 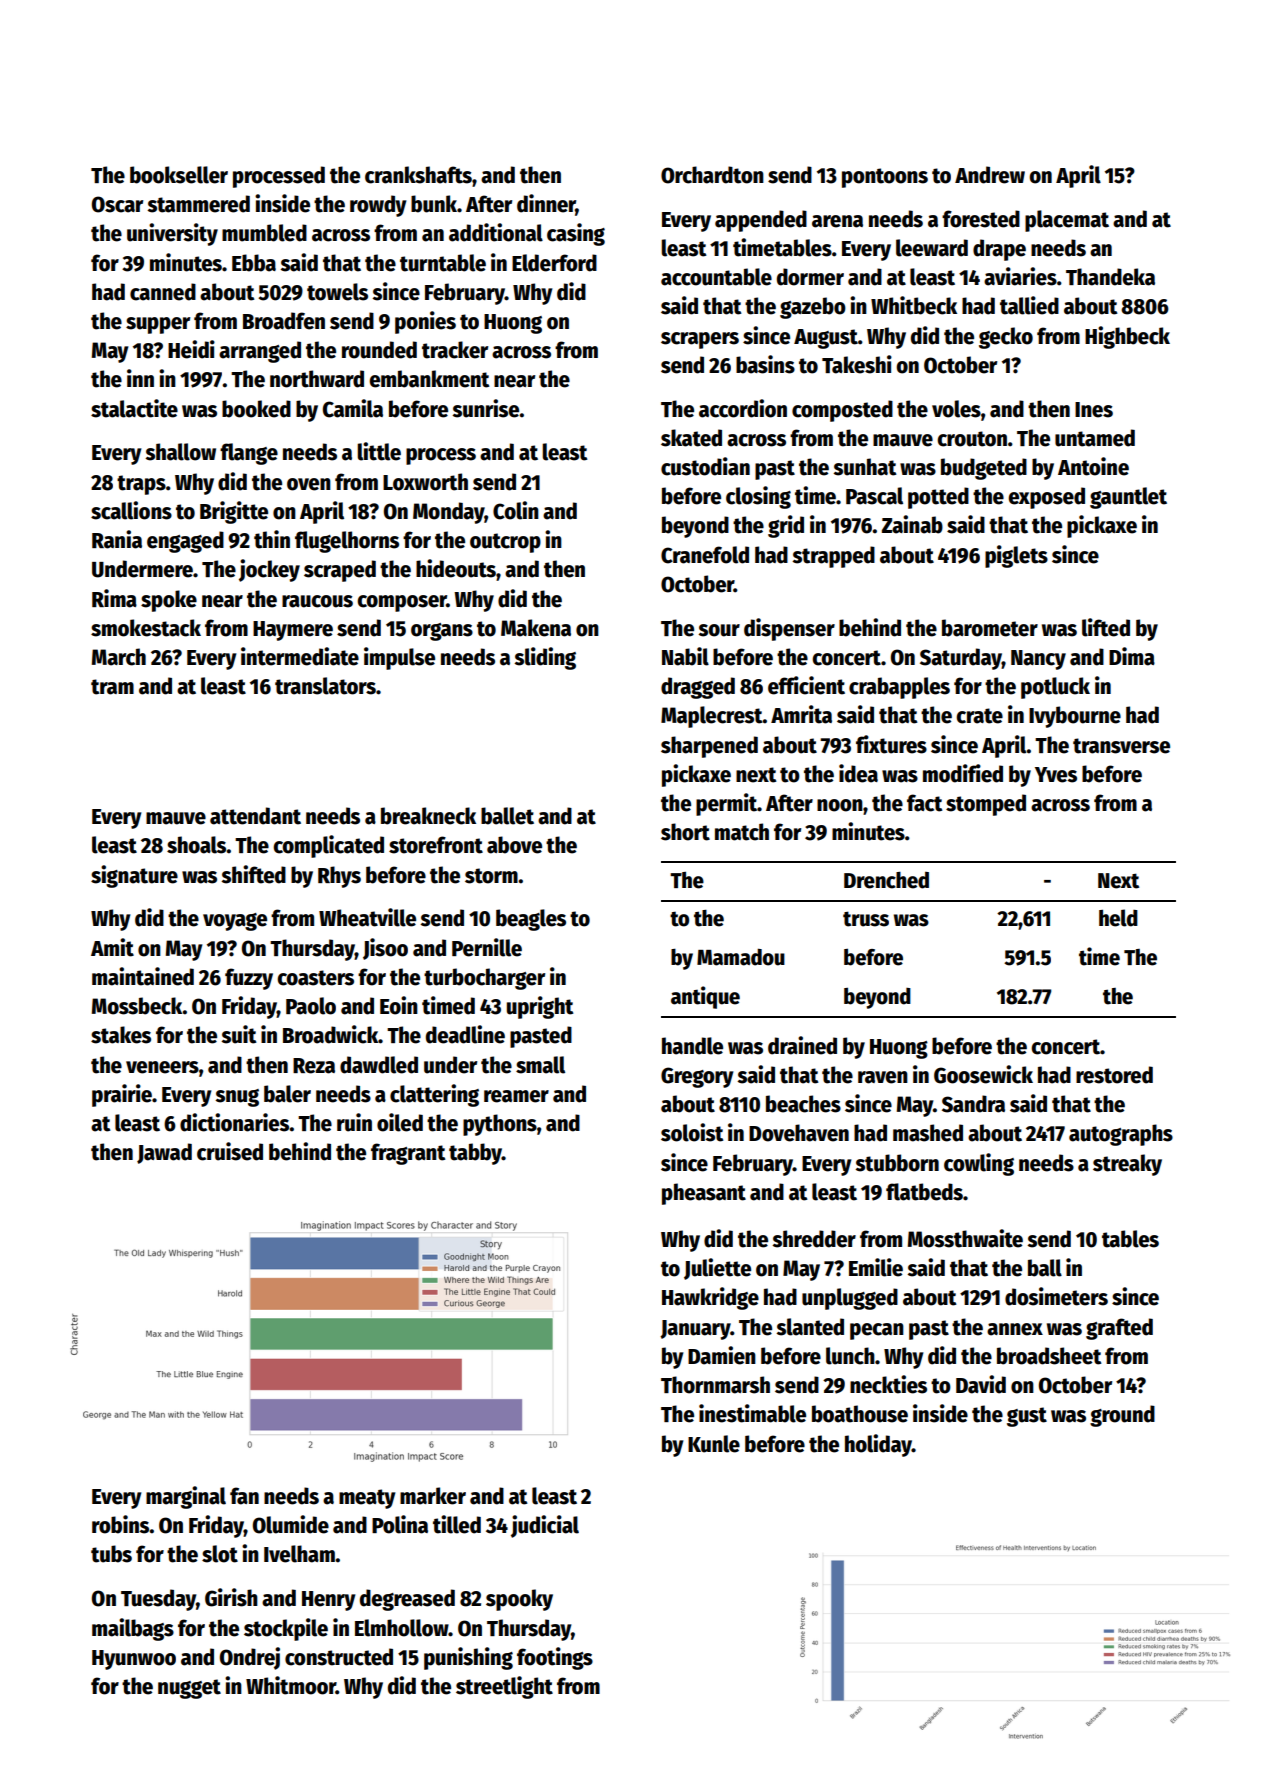 I want to click on crate, so click(x=979, y=716).
